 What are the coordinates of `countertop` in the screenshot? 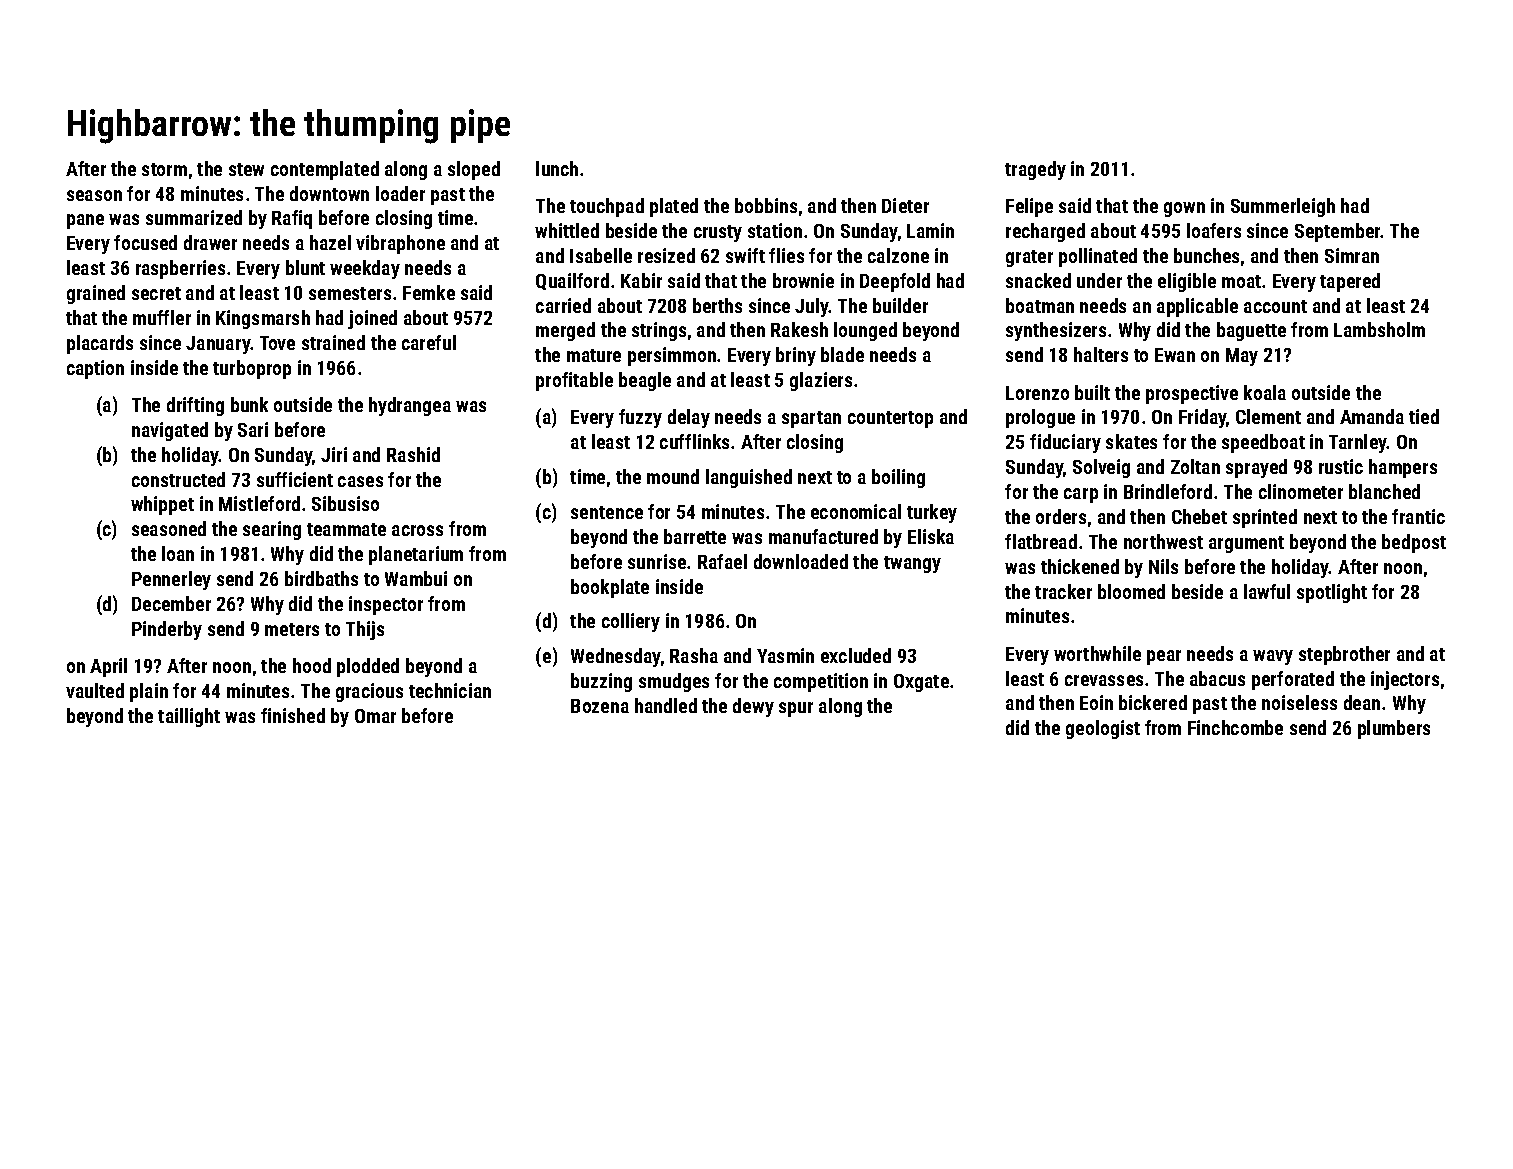 It's located at (890, 419).
